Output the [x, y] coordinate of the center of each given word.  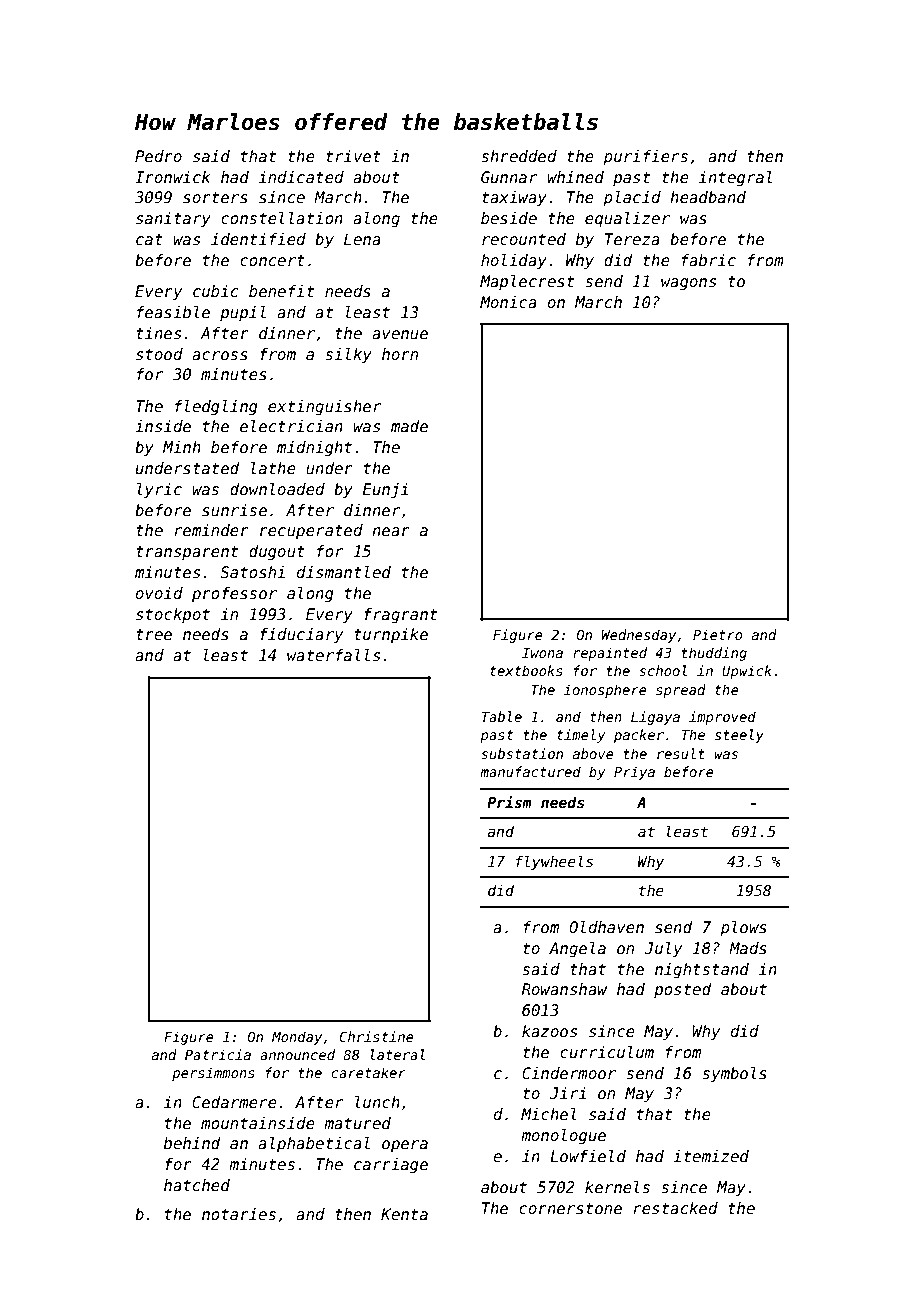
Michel [549, 1114]
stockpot [173, 615]
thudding [714, 654]
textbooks [526, 670]
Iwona [542, 653]
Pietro [718, 634]
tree [154, 635]
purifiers [645, 157]
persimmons [213, 1074]
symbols [734, 1074]
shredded [519, 156]
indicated [301, 177]
